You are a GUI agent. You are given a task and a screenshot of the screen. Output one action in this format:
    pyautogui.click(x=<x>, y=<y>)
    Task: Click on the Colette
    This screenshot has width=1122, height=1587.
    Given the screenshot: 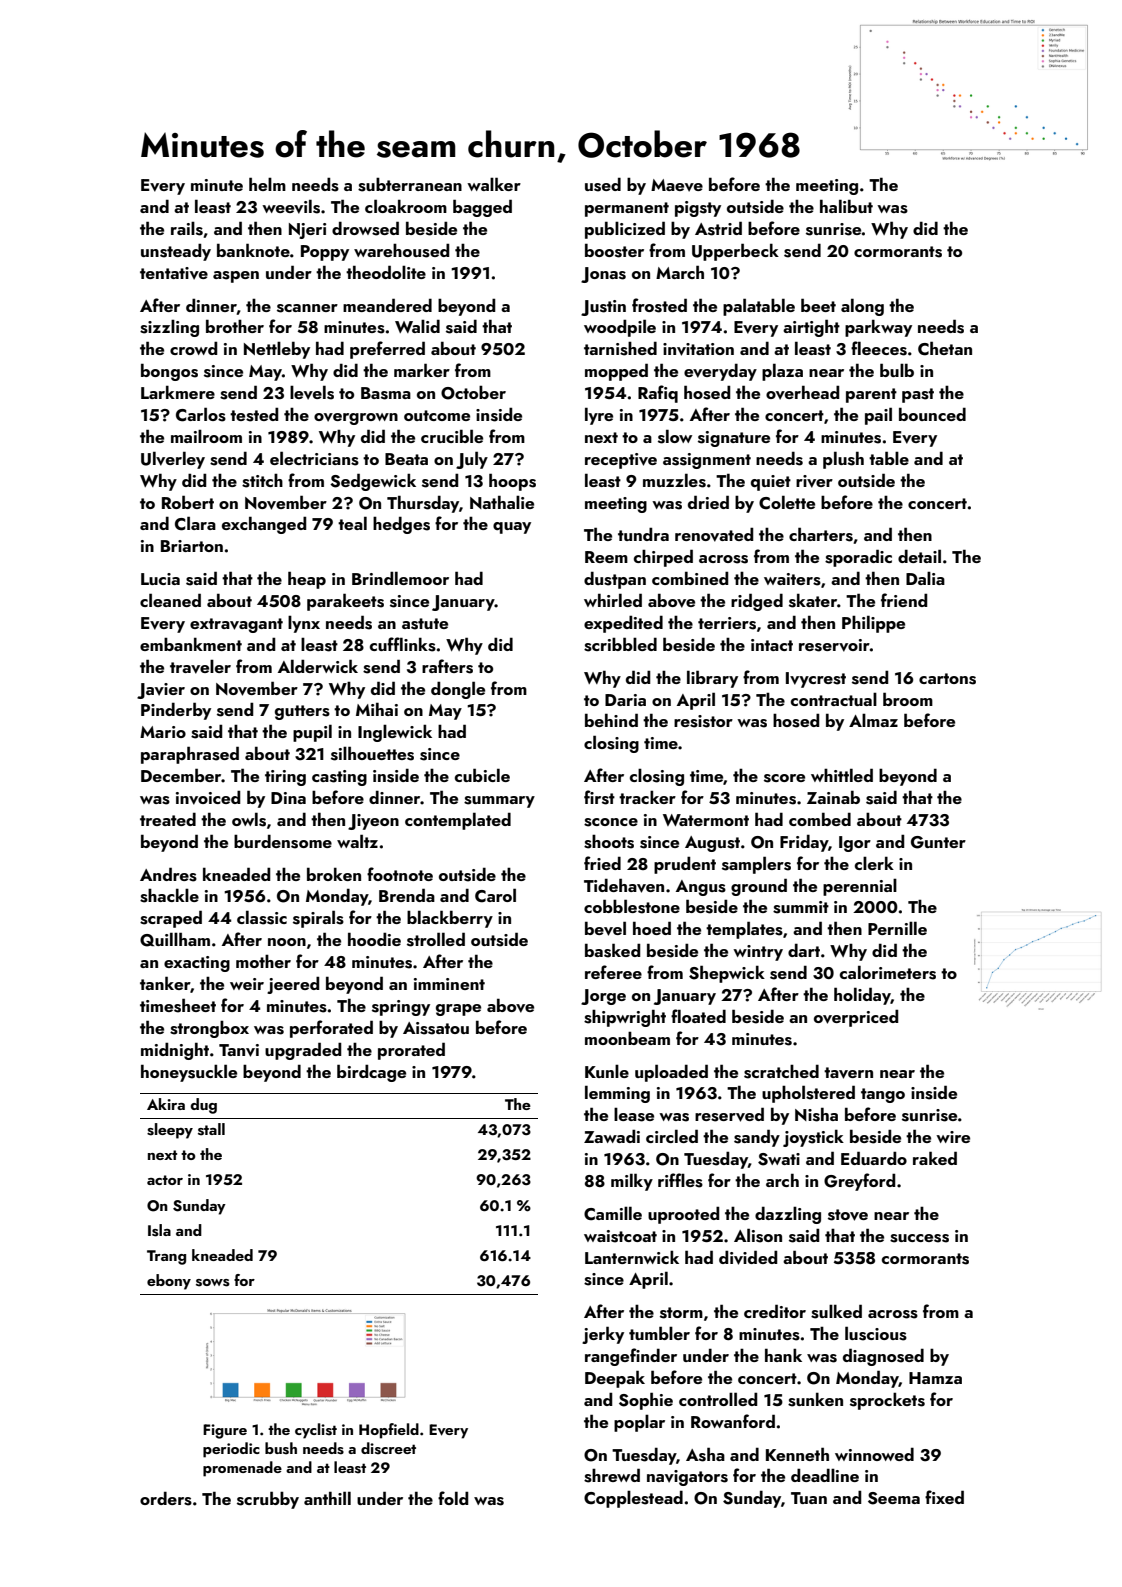 What is the action you would take?
    pyautogui.click(x=787, y=502)
